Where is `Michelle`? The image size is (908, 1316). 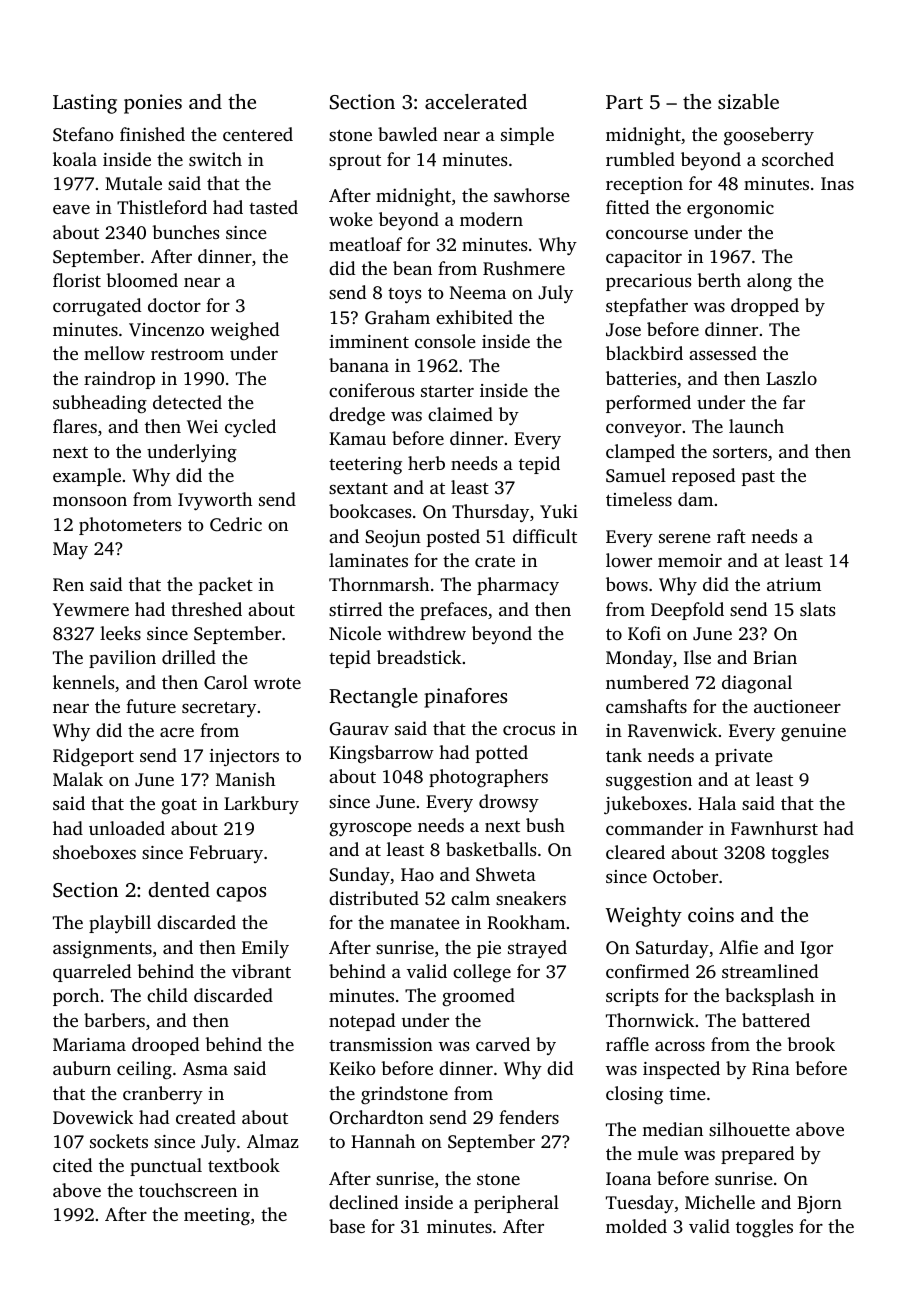 Michelle is located at coordinates (720, 1202).
